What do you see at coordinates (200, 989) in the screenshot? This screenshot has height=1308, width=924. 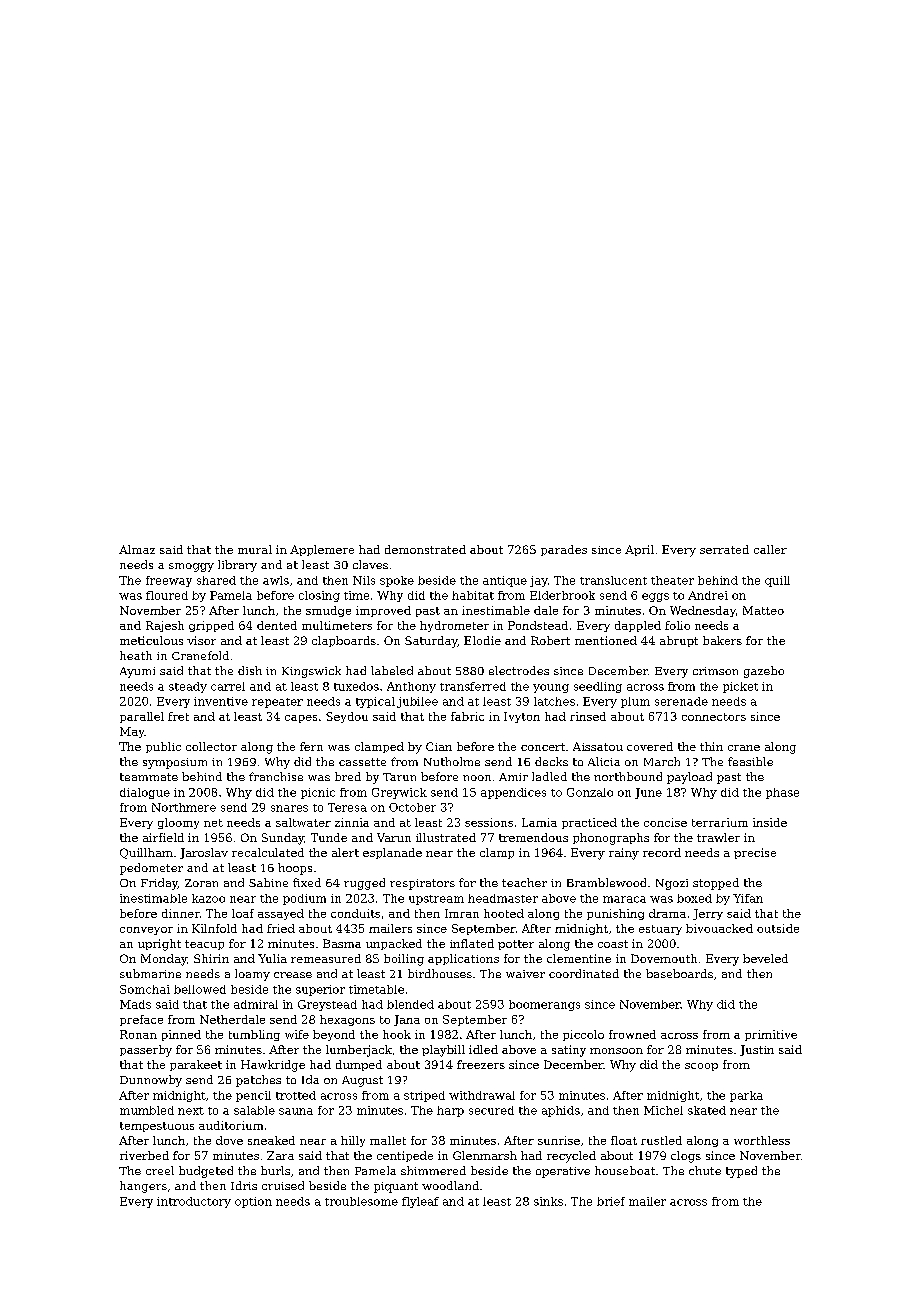 I see `bellowed` at bounding box center [200, 989].
